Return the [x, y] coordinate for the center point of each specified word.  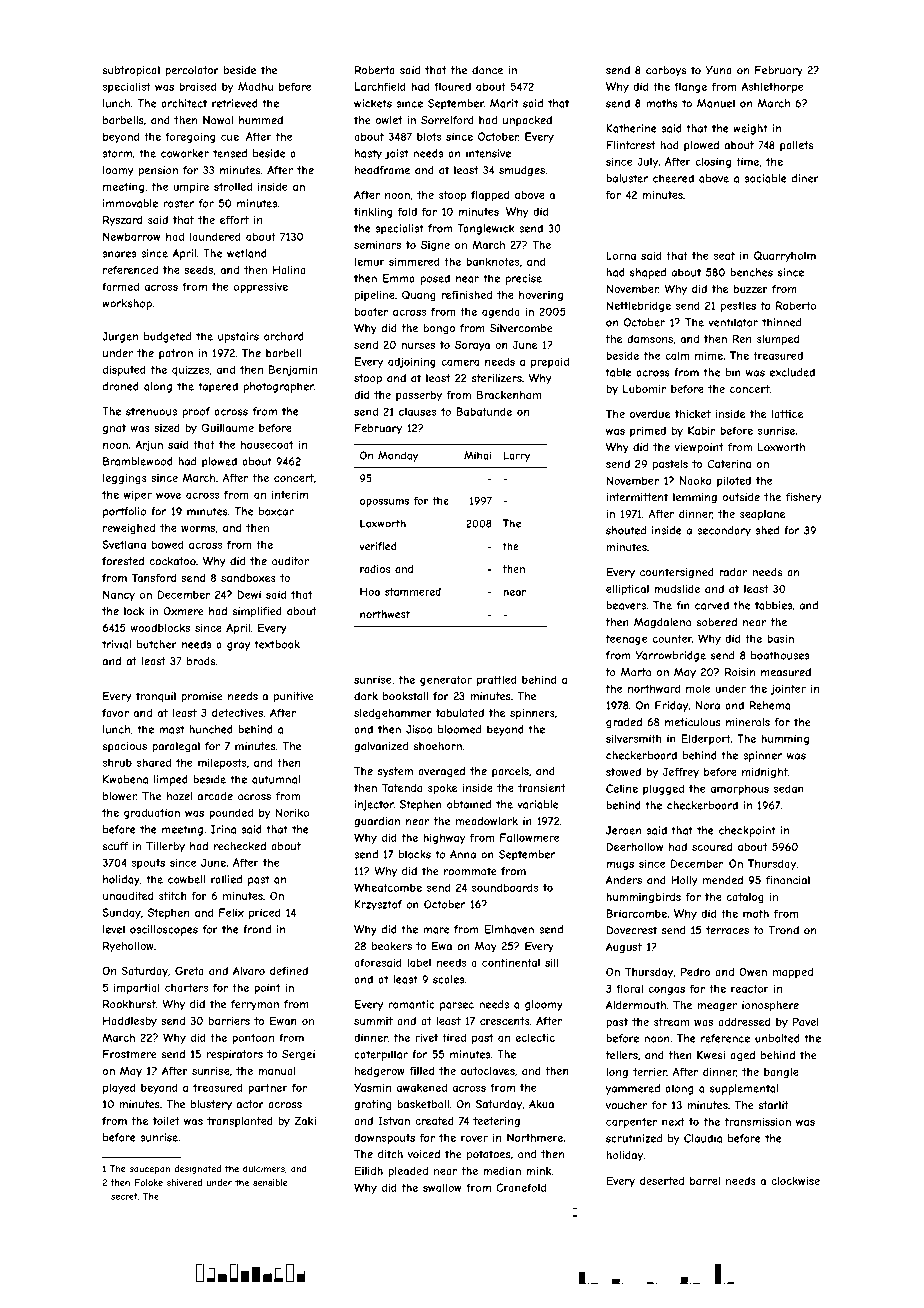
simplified [257, 612]
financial [788, 880]
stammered [413, 592]
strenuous [151, 411]
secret [124, 1196]
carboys [666, 71]
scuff [115, 846]
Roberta [375, 70]
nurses [418, 346]
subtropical [131, 71]
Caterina [729, 463]
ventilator [733, 322]
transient [542, 788]
